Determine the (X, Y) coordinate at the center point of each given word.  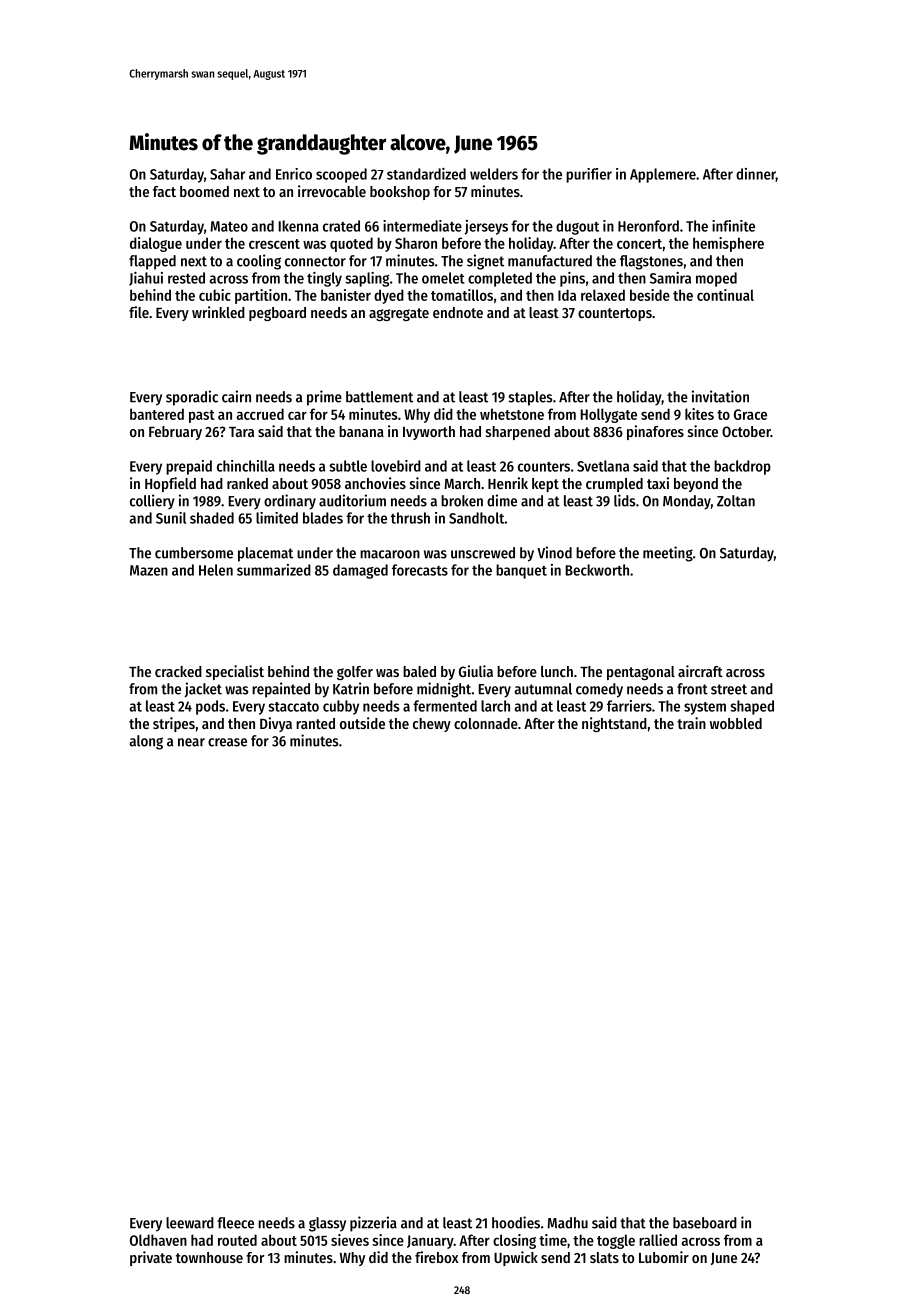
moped (716, 279)
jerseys (486, 227)
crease (227, 742)
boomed (204, 191)
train (691, 723)
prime (324, 398)
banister (346, 295)
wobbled (736, 723)
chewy (432, 725)
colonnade (486, 723)
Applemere (663, 175)
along (146, 742)
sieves (350, 1240)
